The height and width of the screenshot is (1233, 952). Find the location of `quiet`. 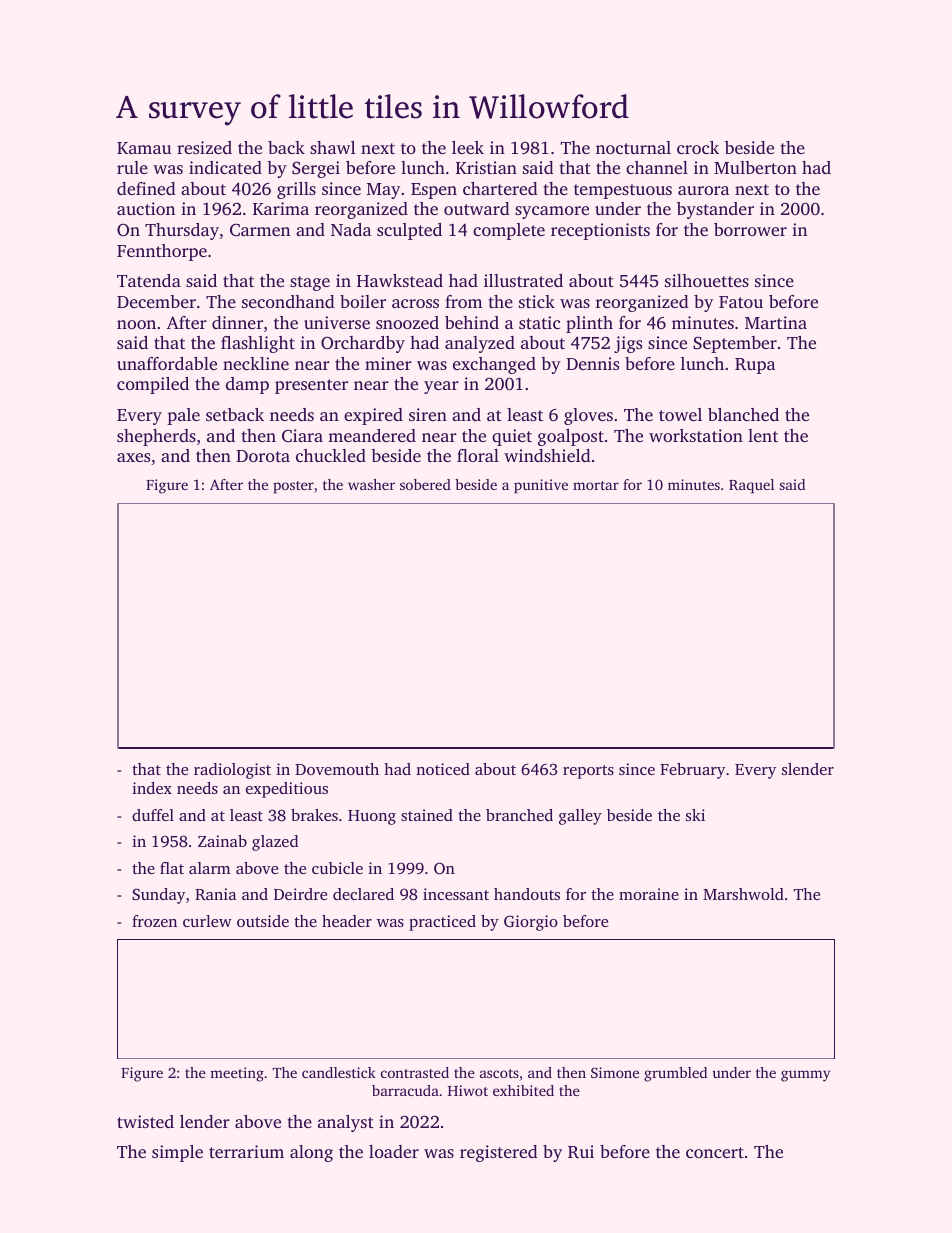

quiet is located at coordinates (512, 437).
